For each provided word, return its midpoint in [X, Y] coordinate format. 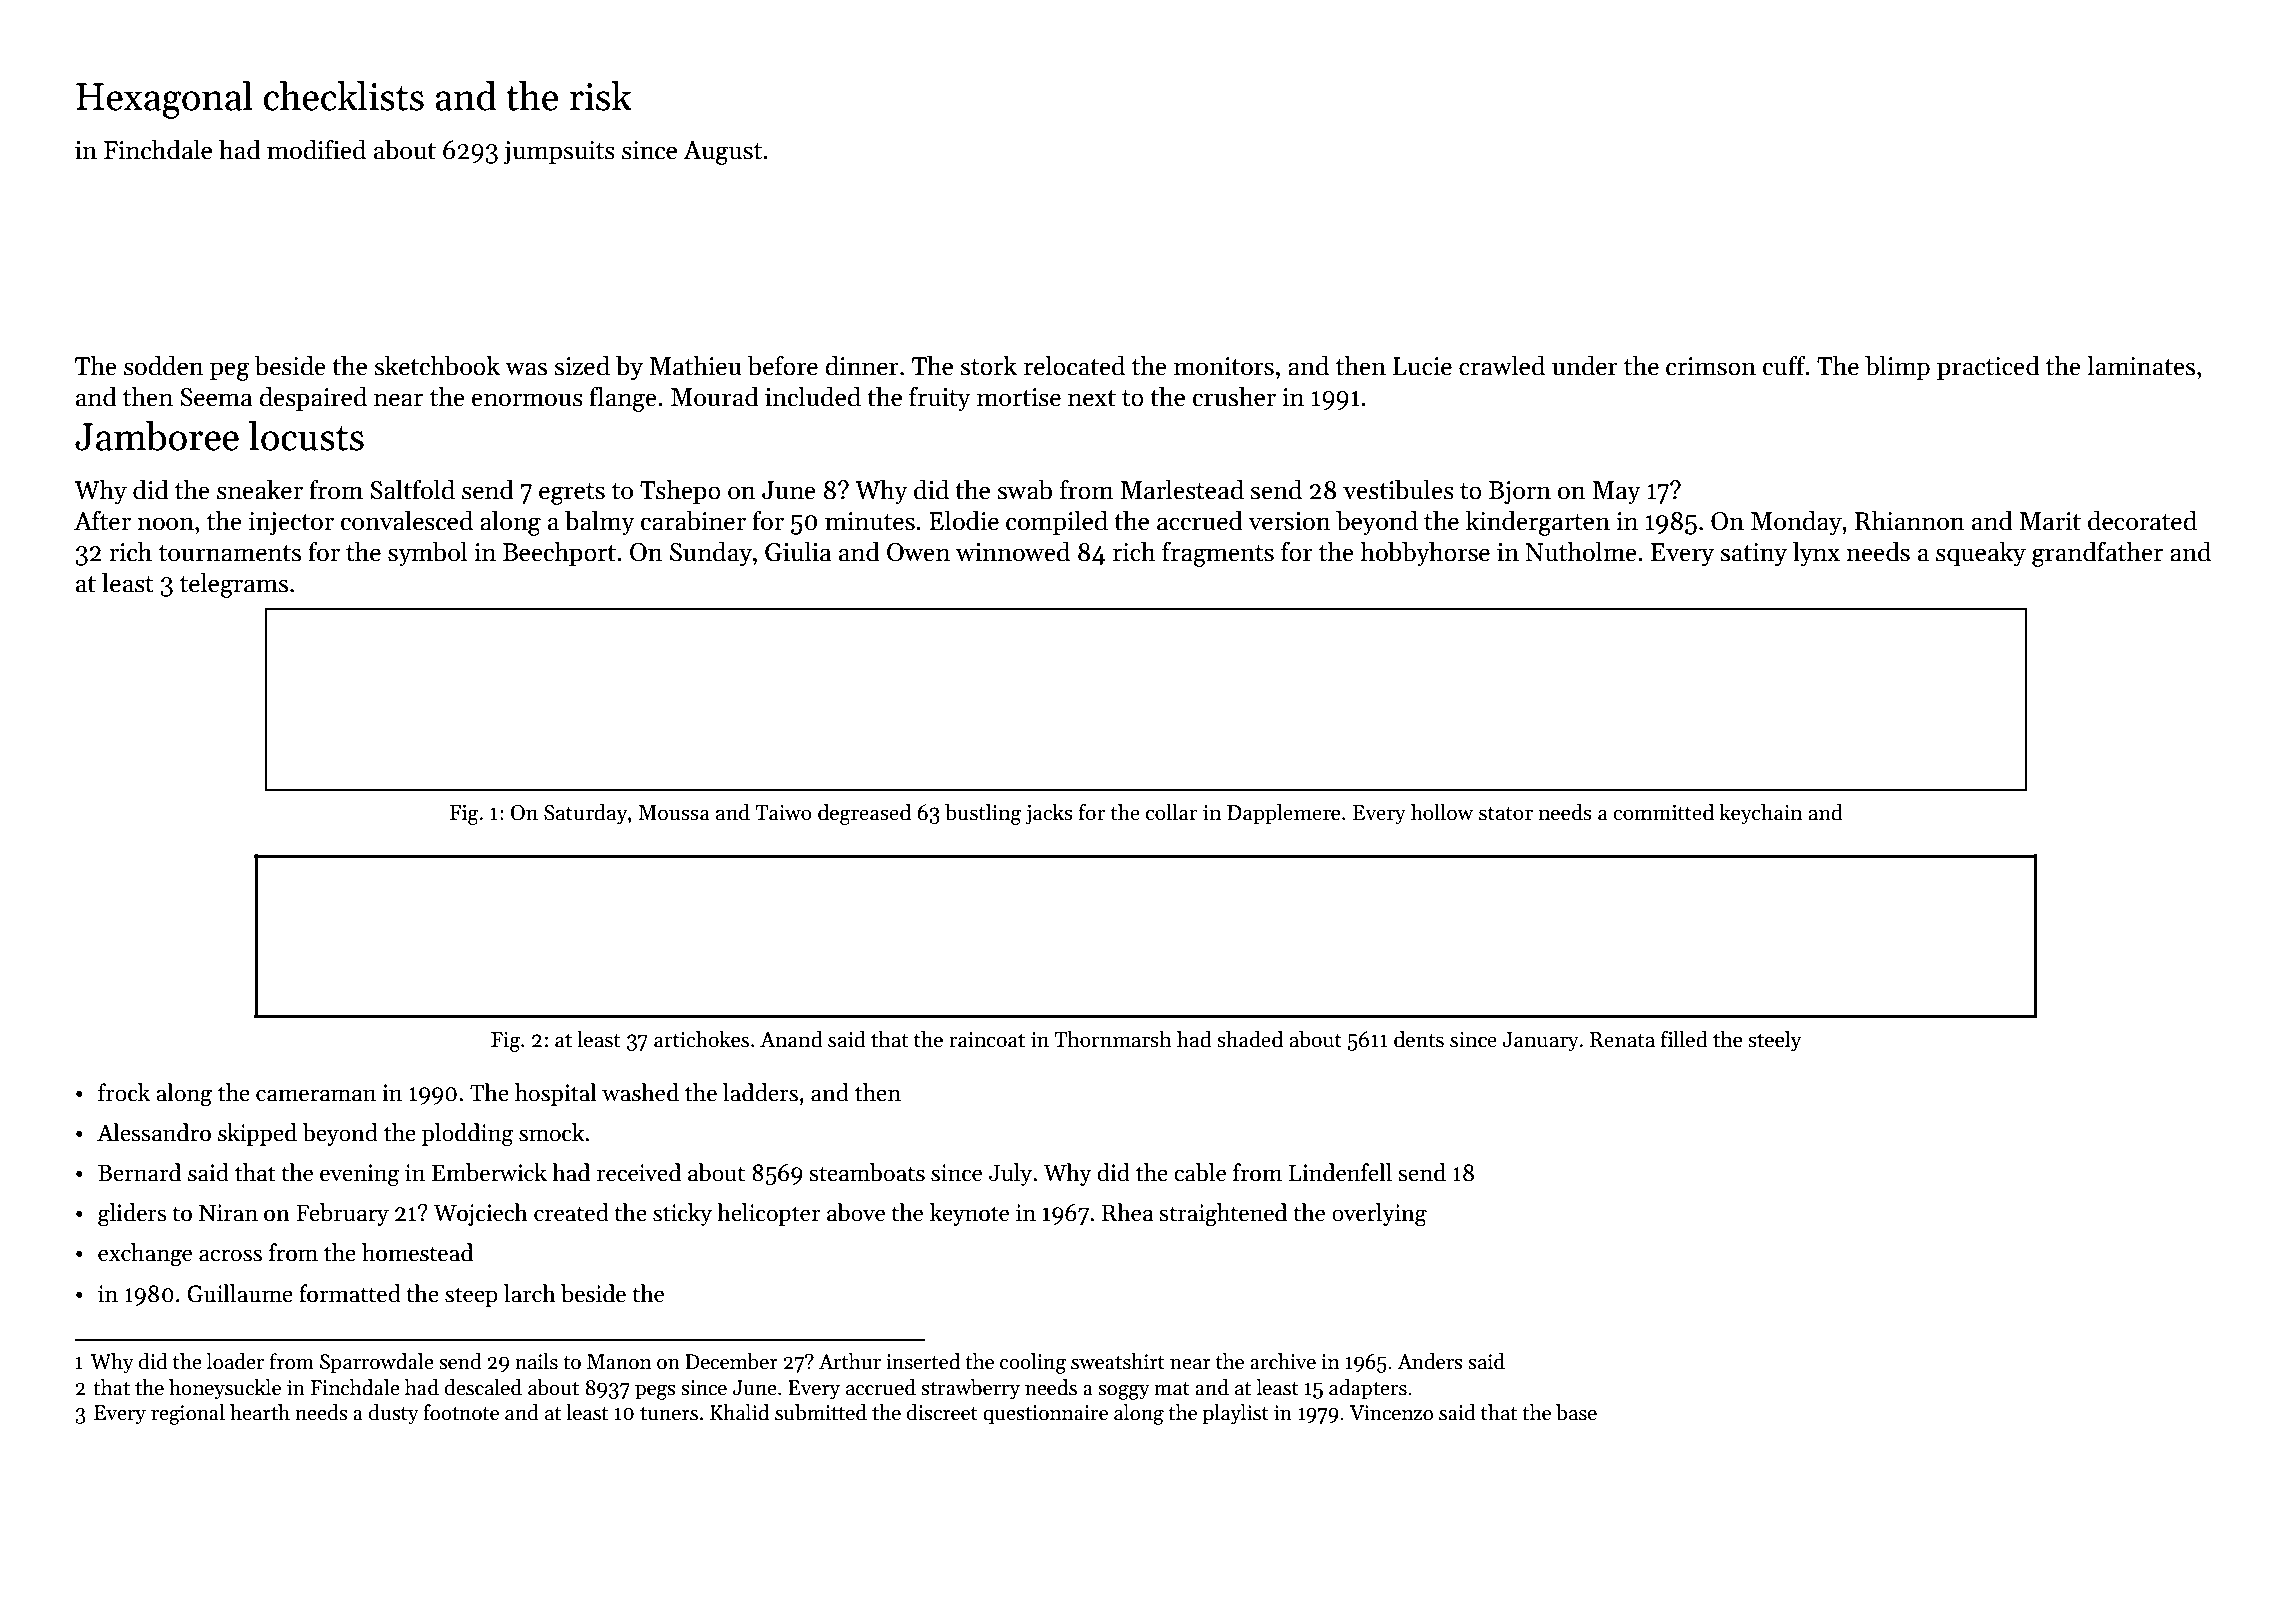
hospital [556, 1094]
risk [600, 96]
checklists [344, 96]
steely [1774, 1041]
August [722, 153]
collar [1172, 812]
